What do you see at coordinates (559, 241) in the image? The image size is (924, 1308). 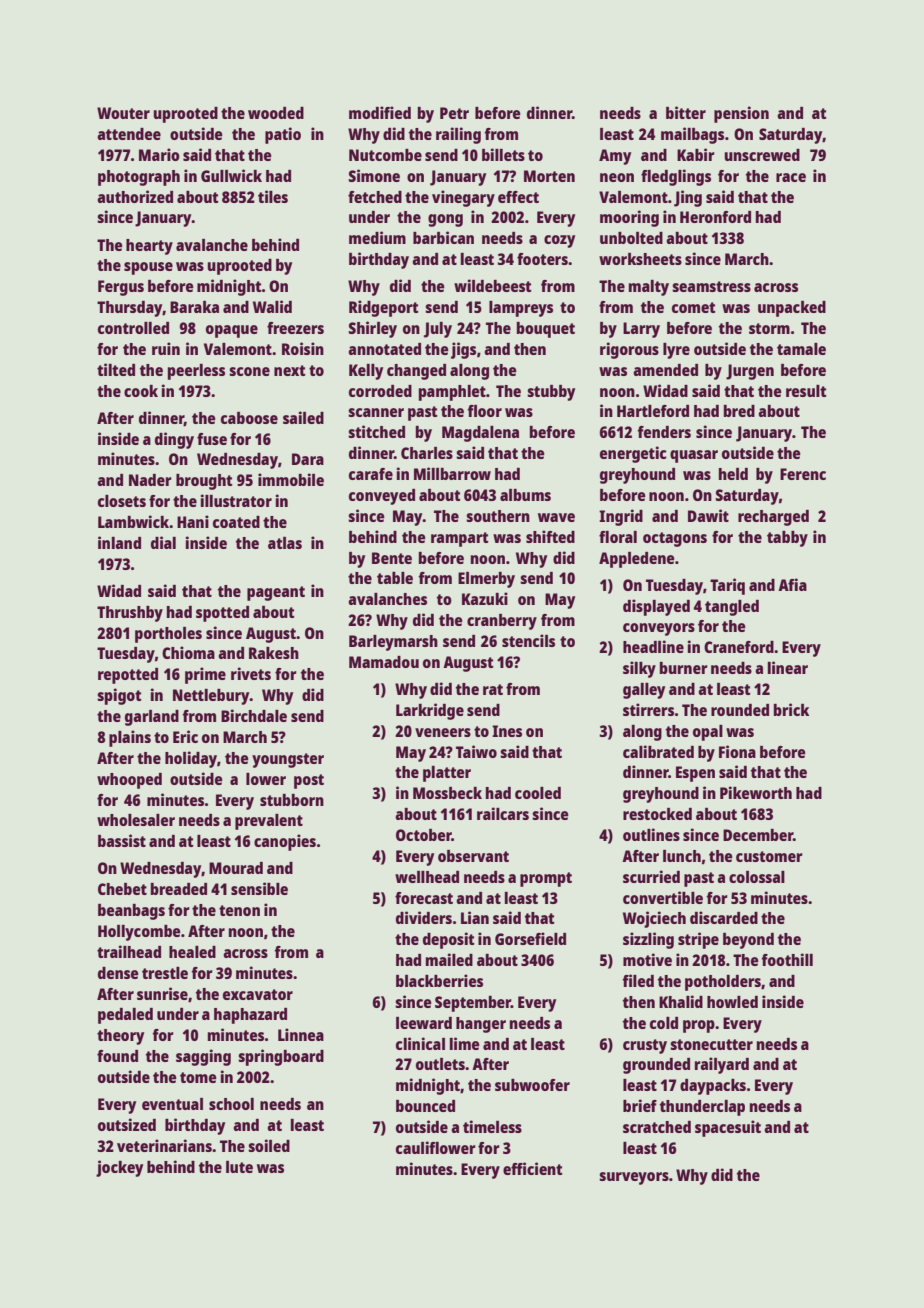 I see `cozy` at bounding box center [559, 241].
